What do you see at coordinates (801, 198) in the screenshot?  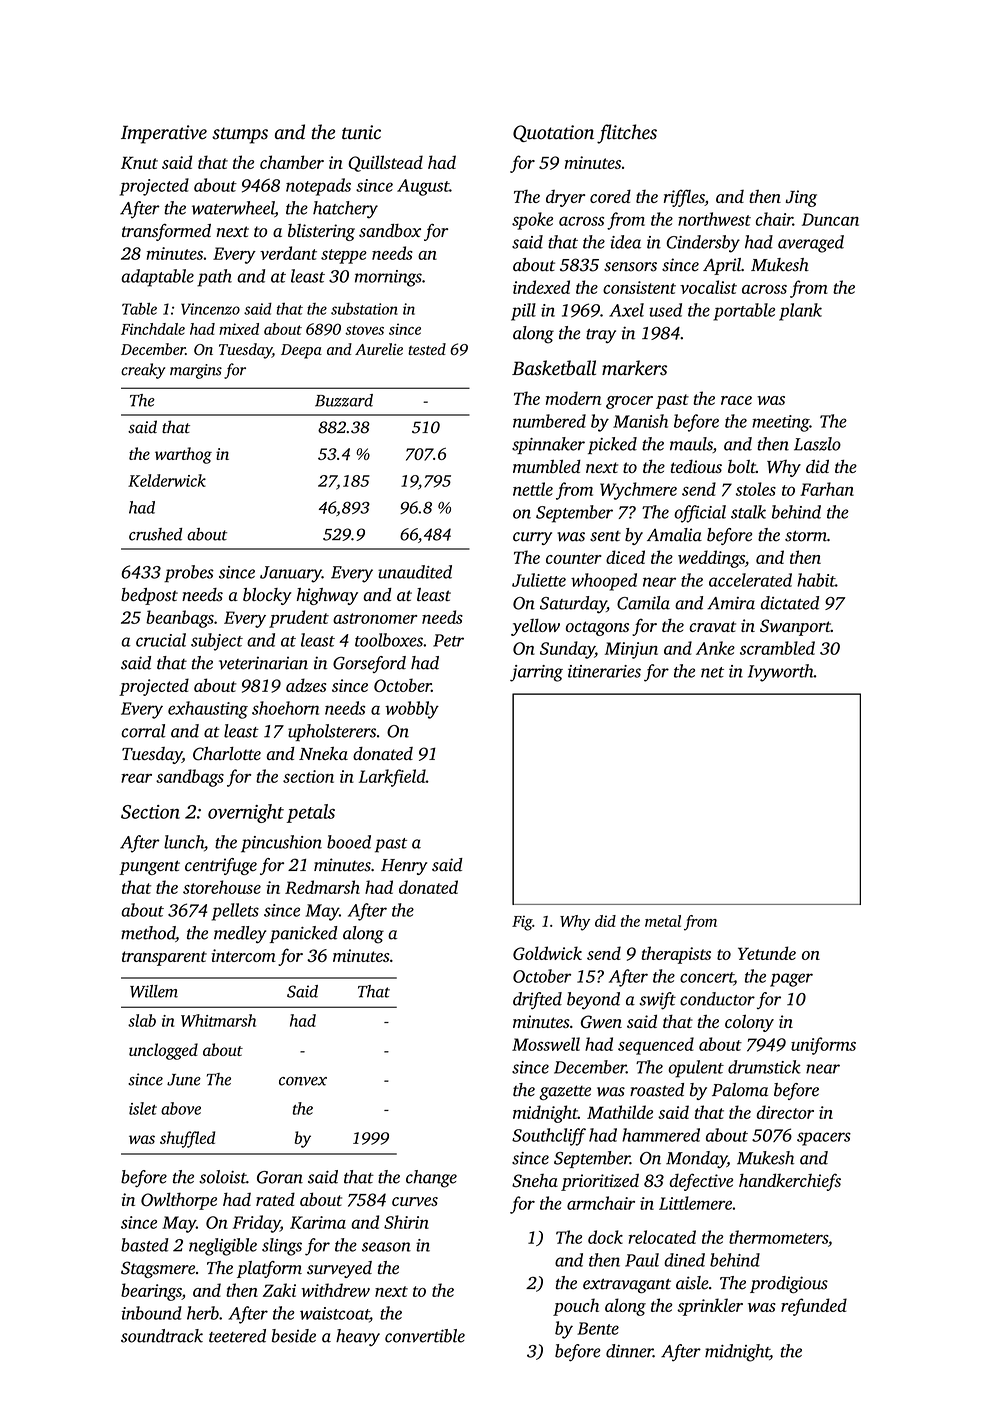 I see `Jing` at bounding box center [801, 198].
